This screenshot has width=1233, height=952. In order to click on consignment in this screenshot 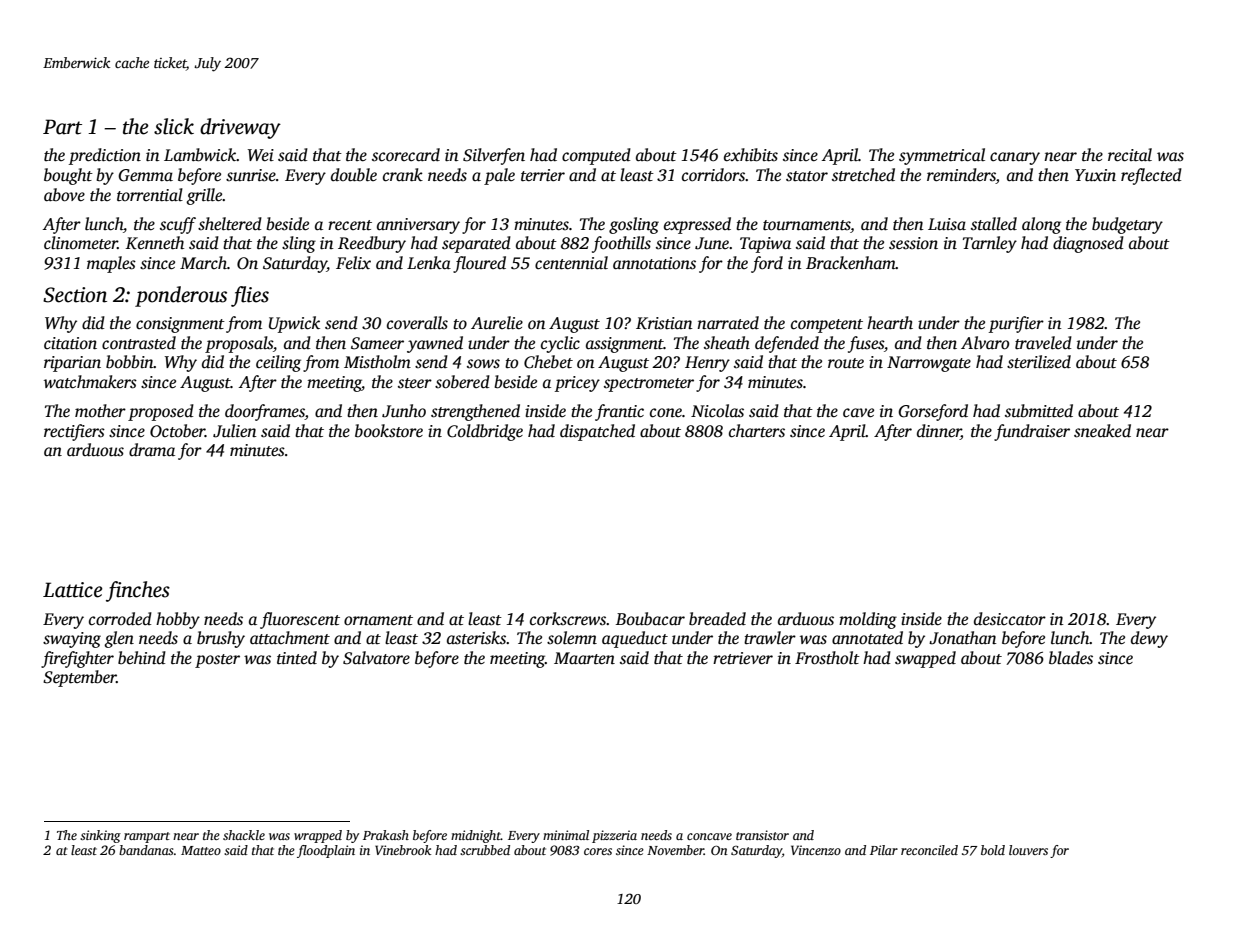, I will do `click(180, 325)`.
